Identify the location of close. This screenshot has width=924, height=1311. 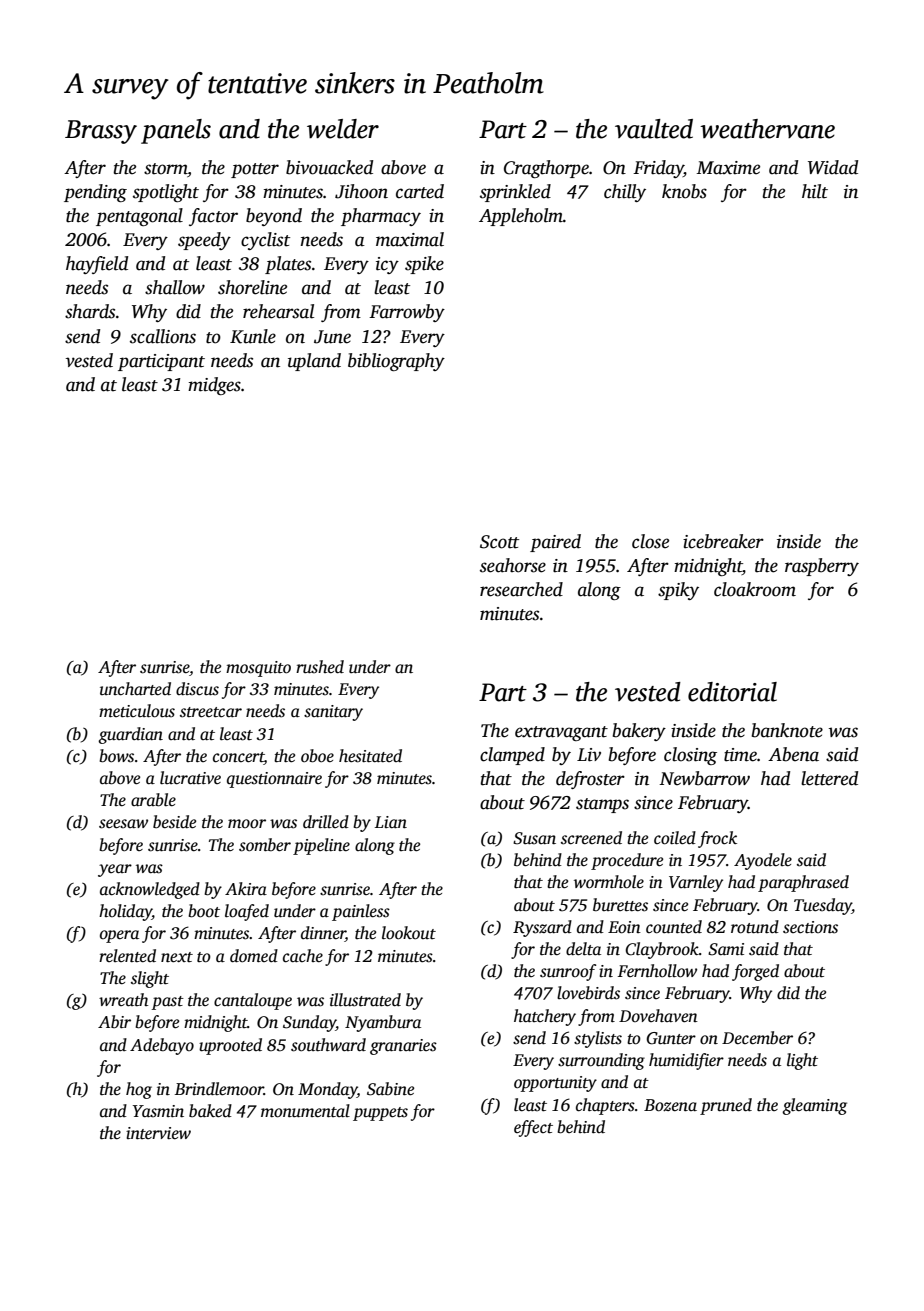
(650, 541).
